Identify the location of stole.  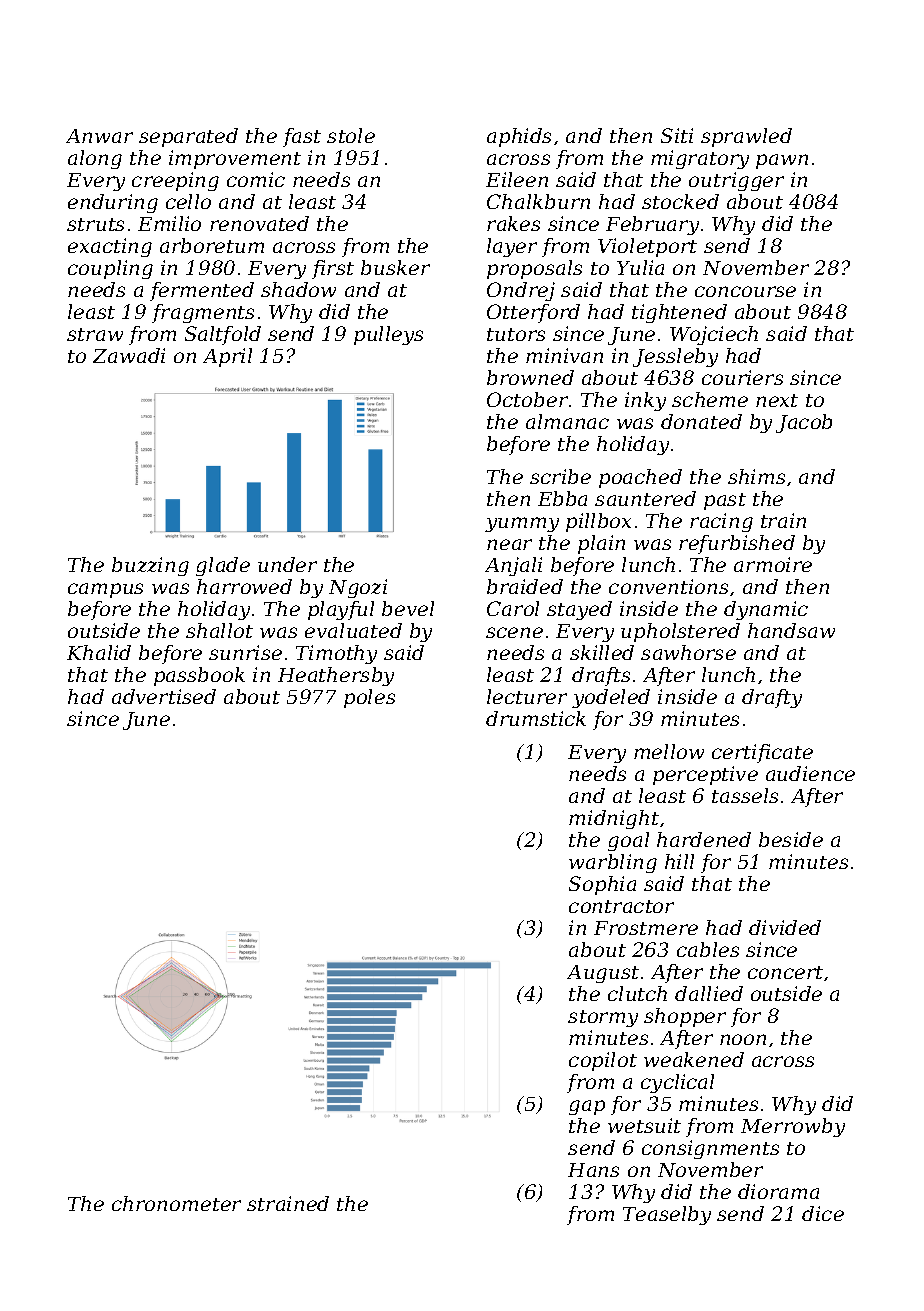
(351, 135).
